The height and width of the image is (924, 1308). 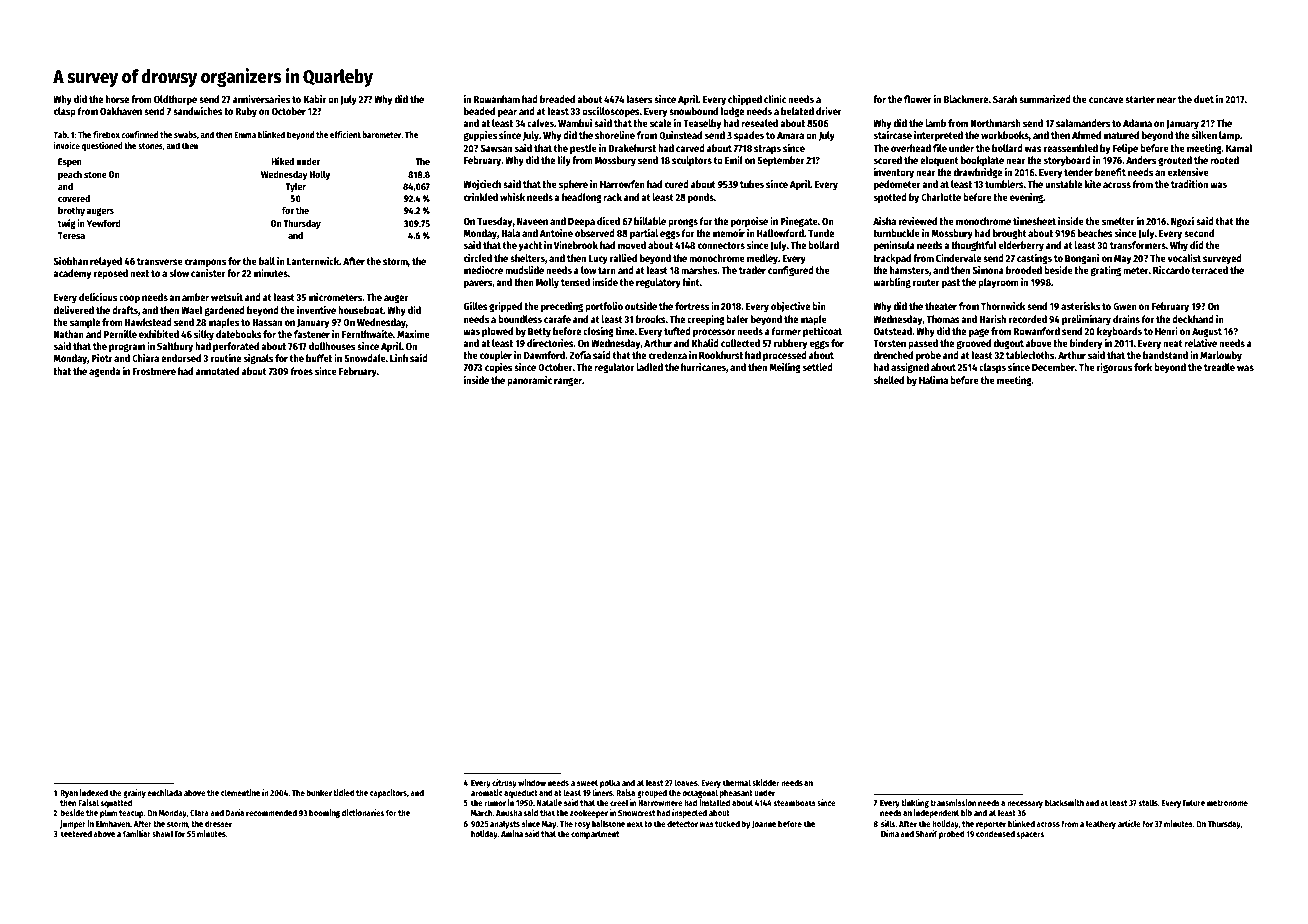 What do you see at coordinates (1114, 368) in the image?
I see `rigorous` at bounding box center [1114, 368].
